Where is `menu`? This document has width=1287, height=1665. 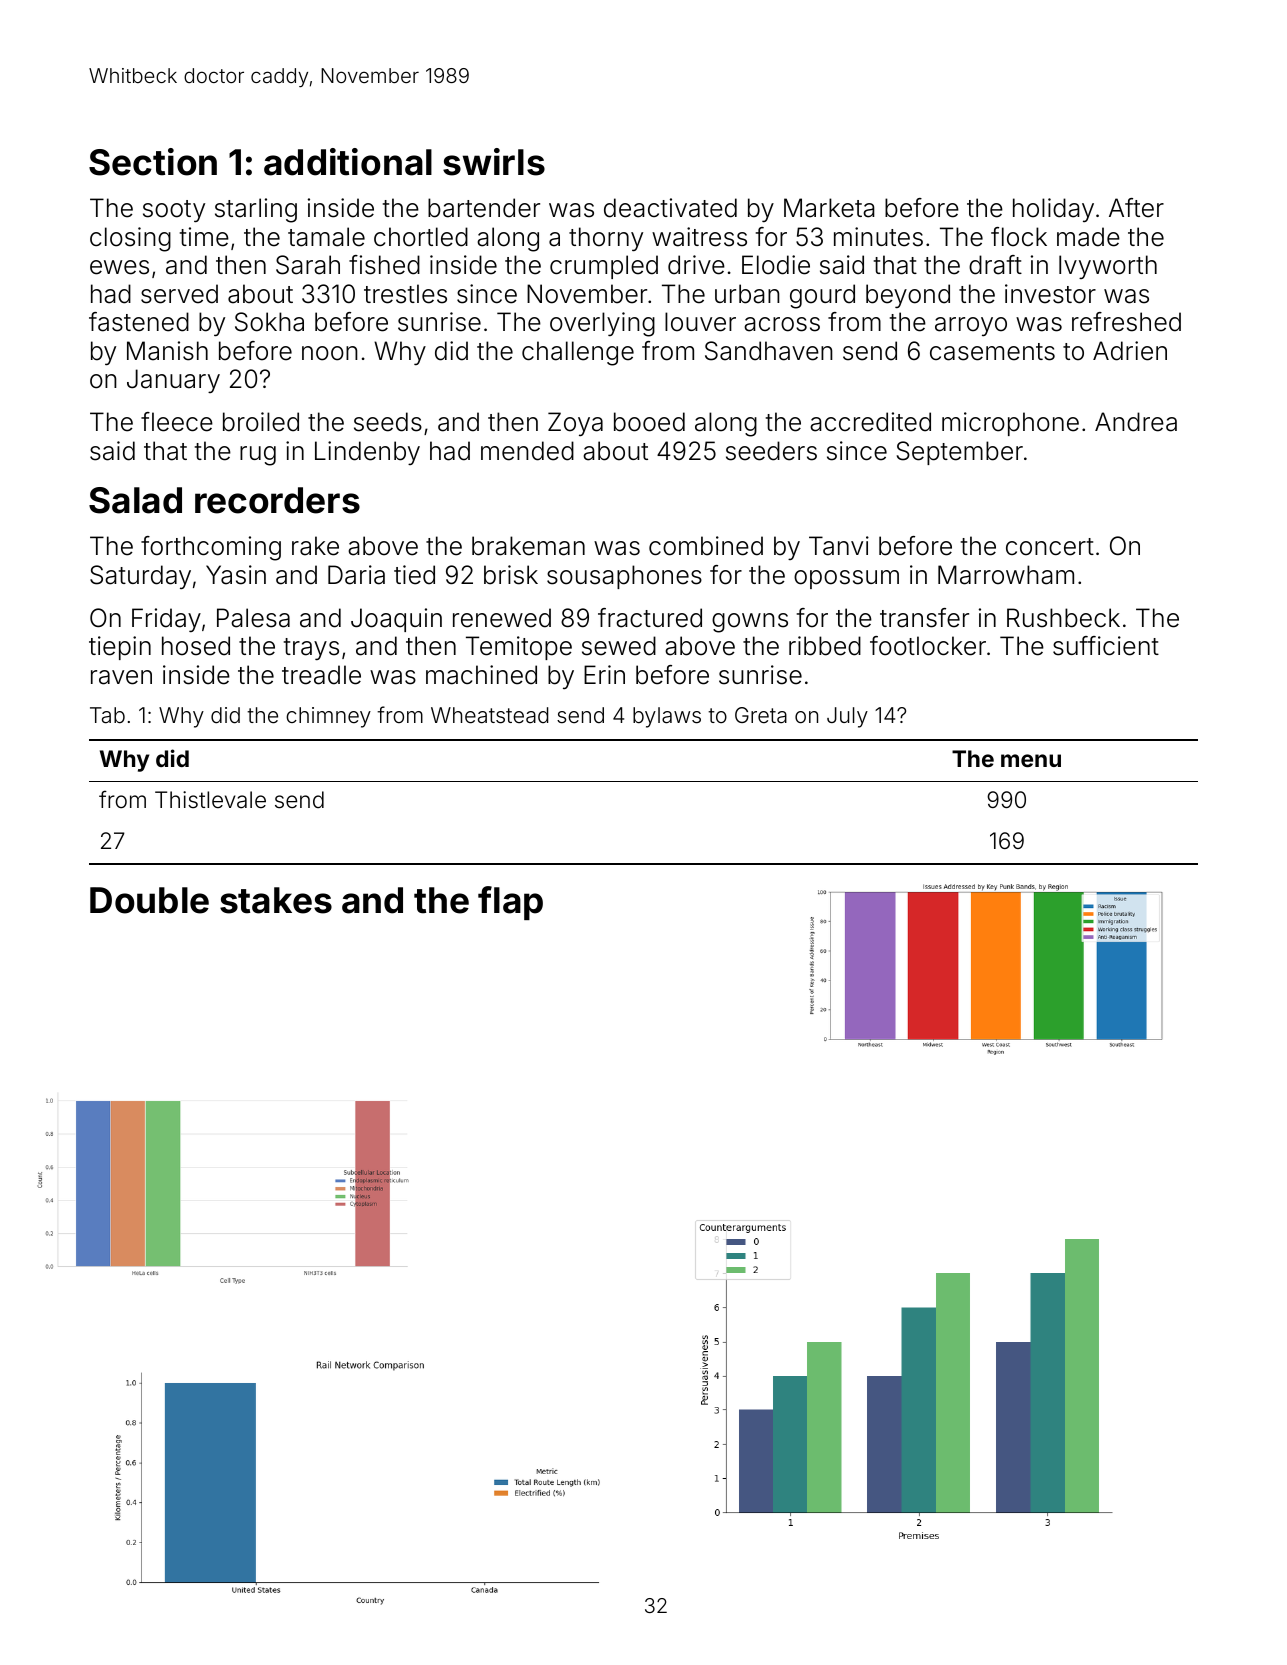
menu is located at coordinates (1031, 760).
